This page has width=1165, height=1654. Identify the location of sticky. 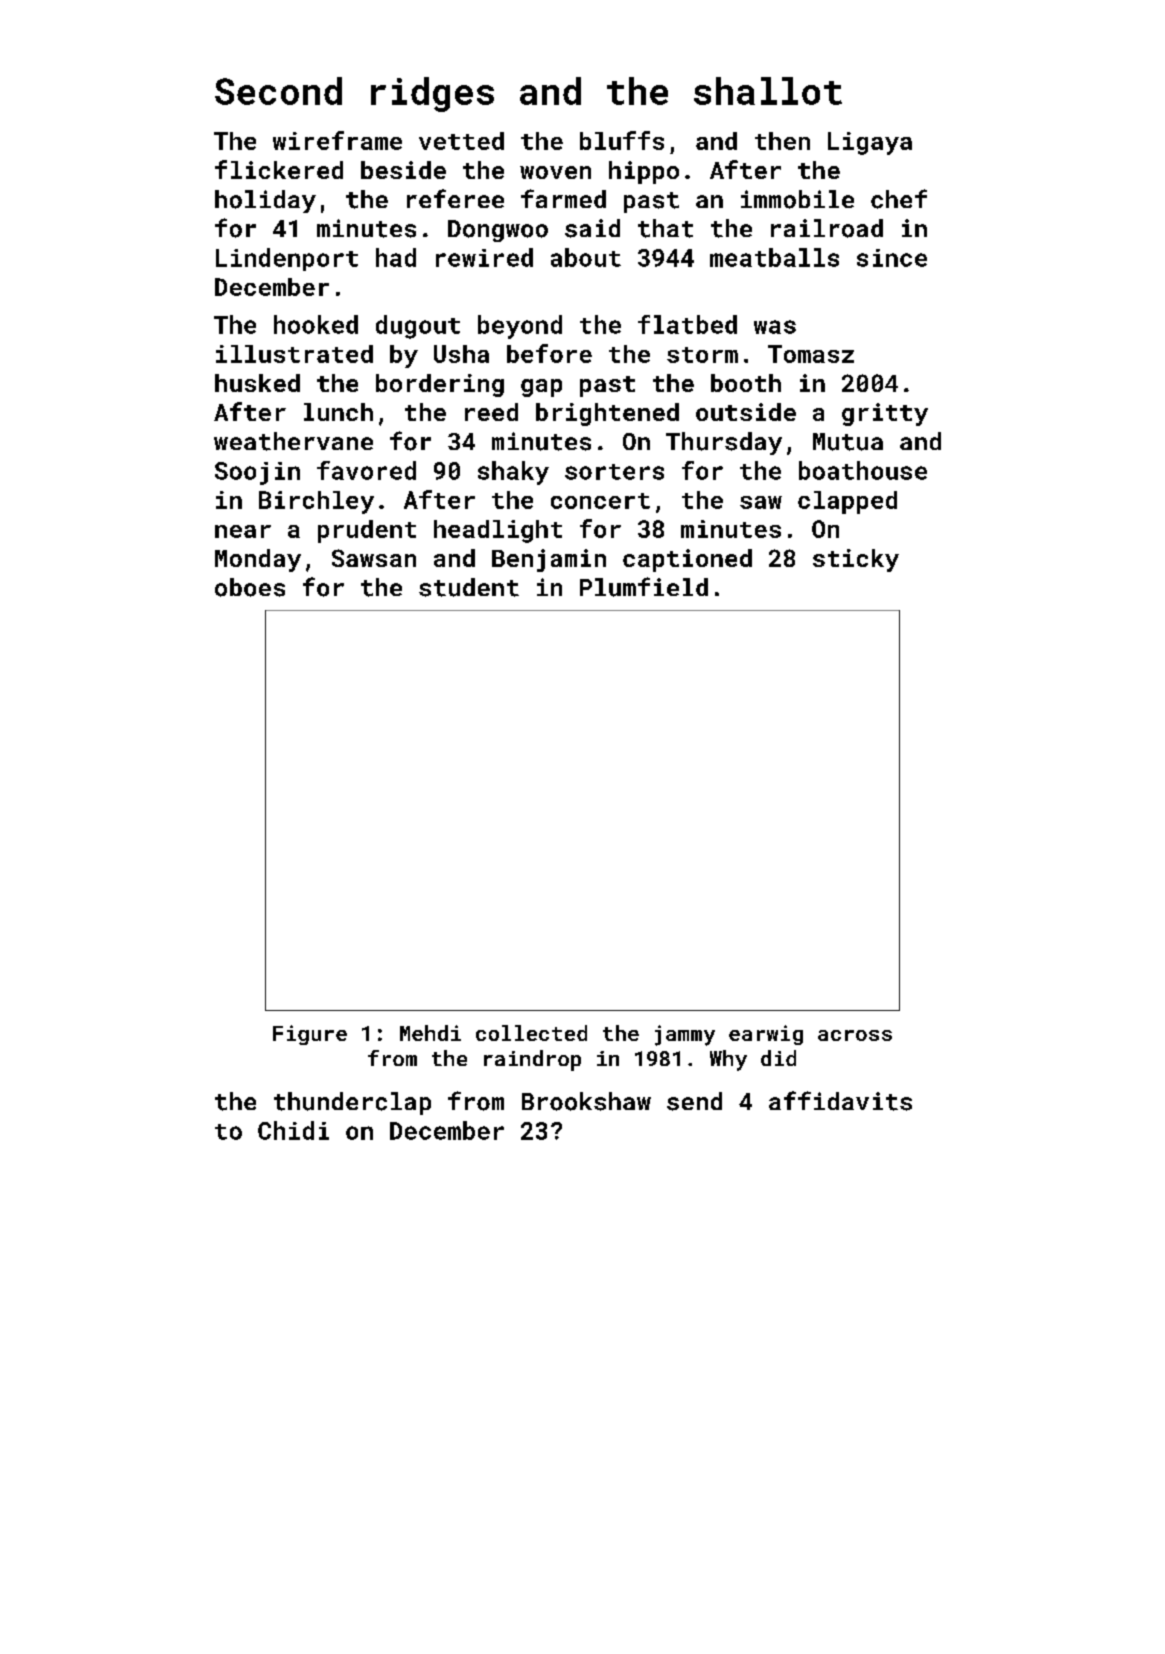
(856, 560).
